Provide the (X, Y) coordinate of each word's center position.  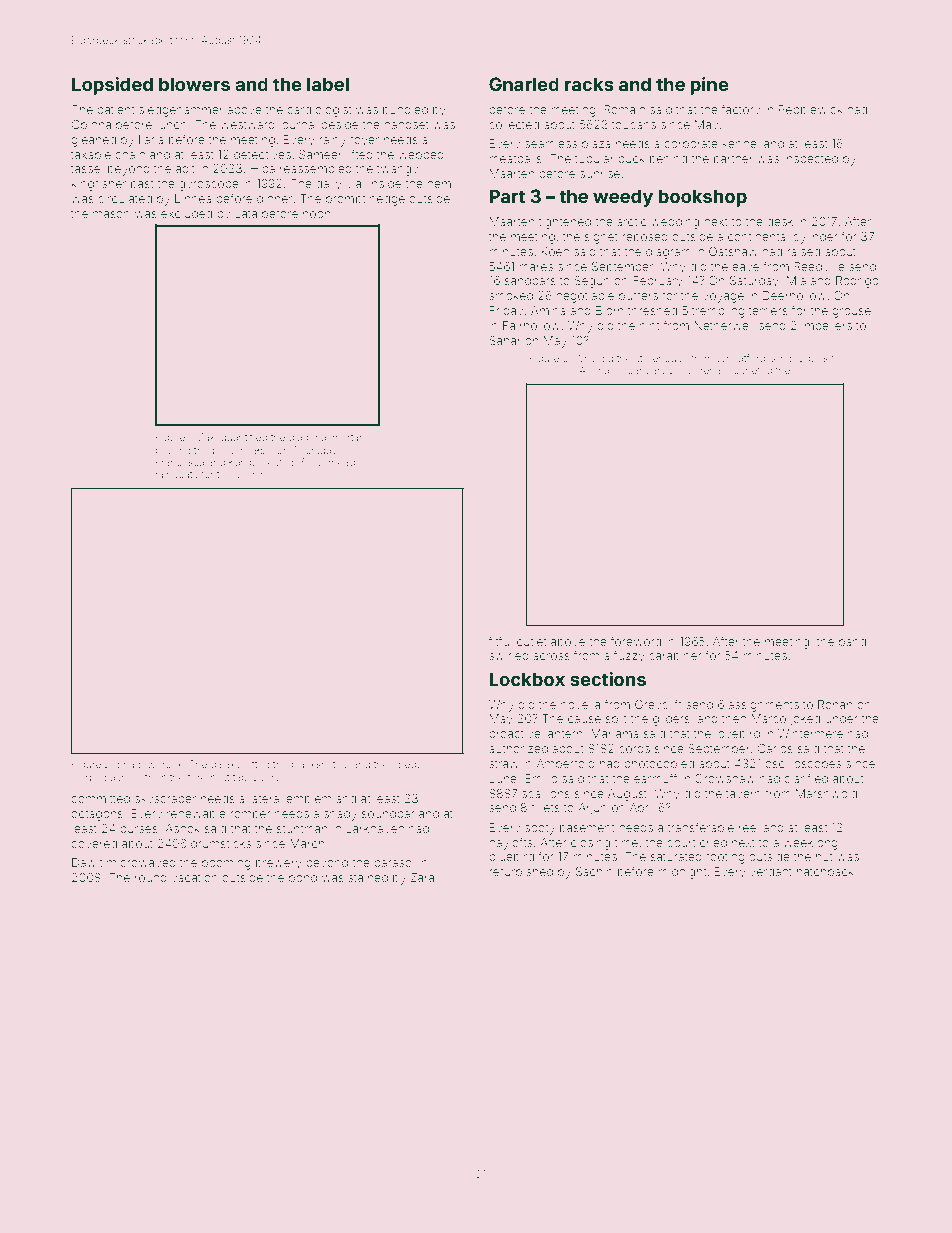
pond (303, 879)
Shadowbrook (150, 764)
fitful (500, 641)
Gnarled (524, 84)
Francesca (180, 462)
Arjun (592, 809)
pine (709, 86)
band (852, 641)
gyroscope (209, 186)
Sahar (505, 340)
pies (818, 359)
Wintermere (810, 733)
